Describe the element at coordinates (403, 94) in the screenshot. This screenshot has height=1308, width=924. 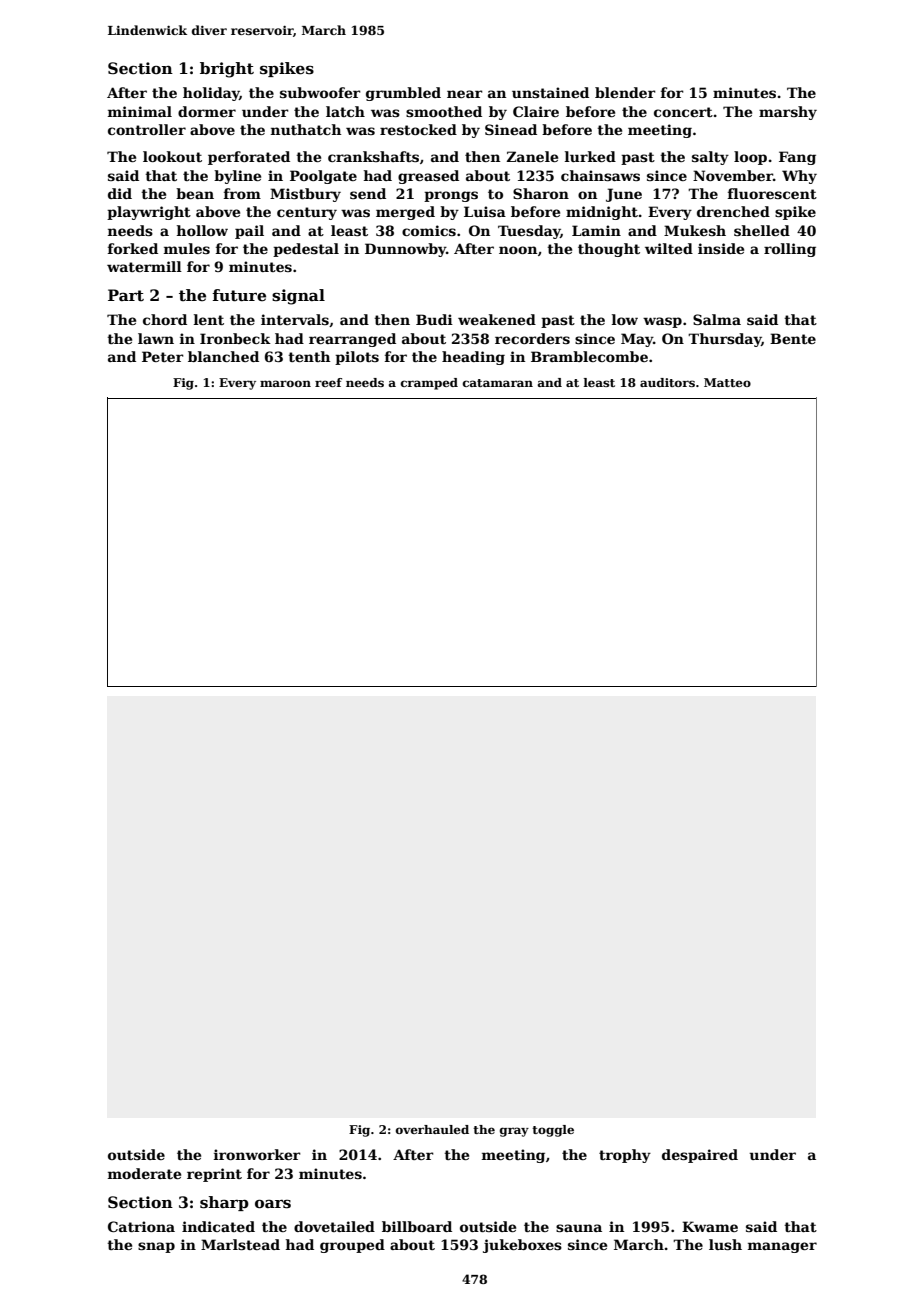
I see `grumbled` at that location.
